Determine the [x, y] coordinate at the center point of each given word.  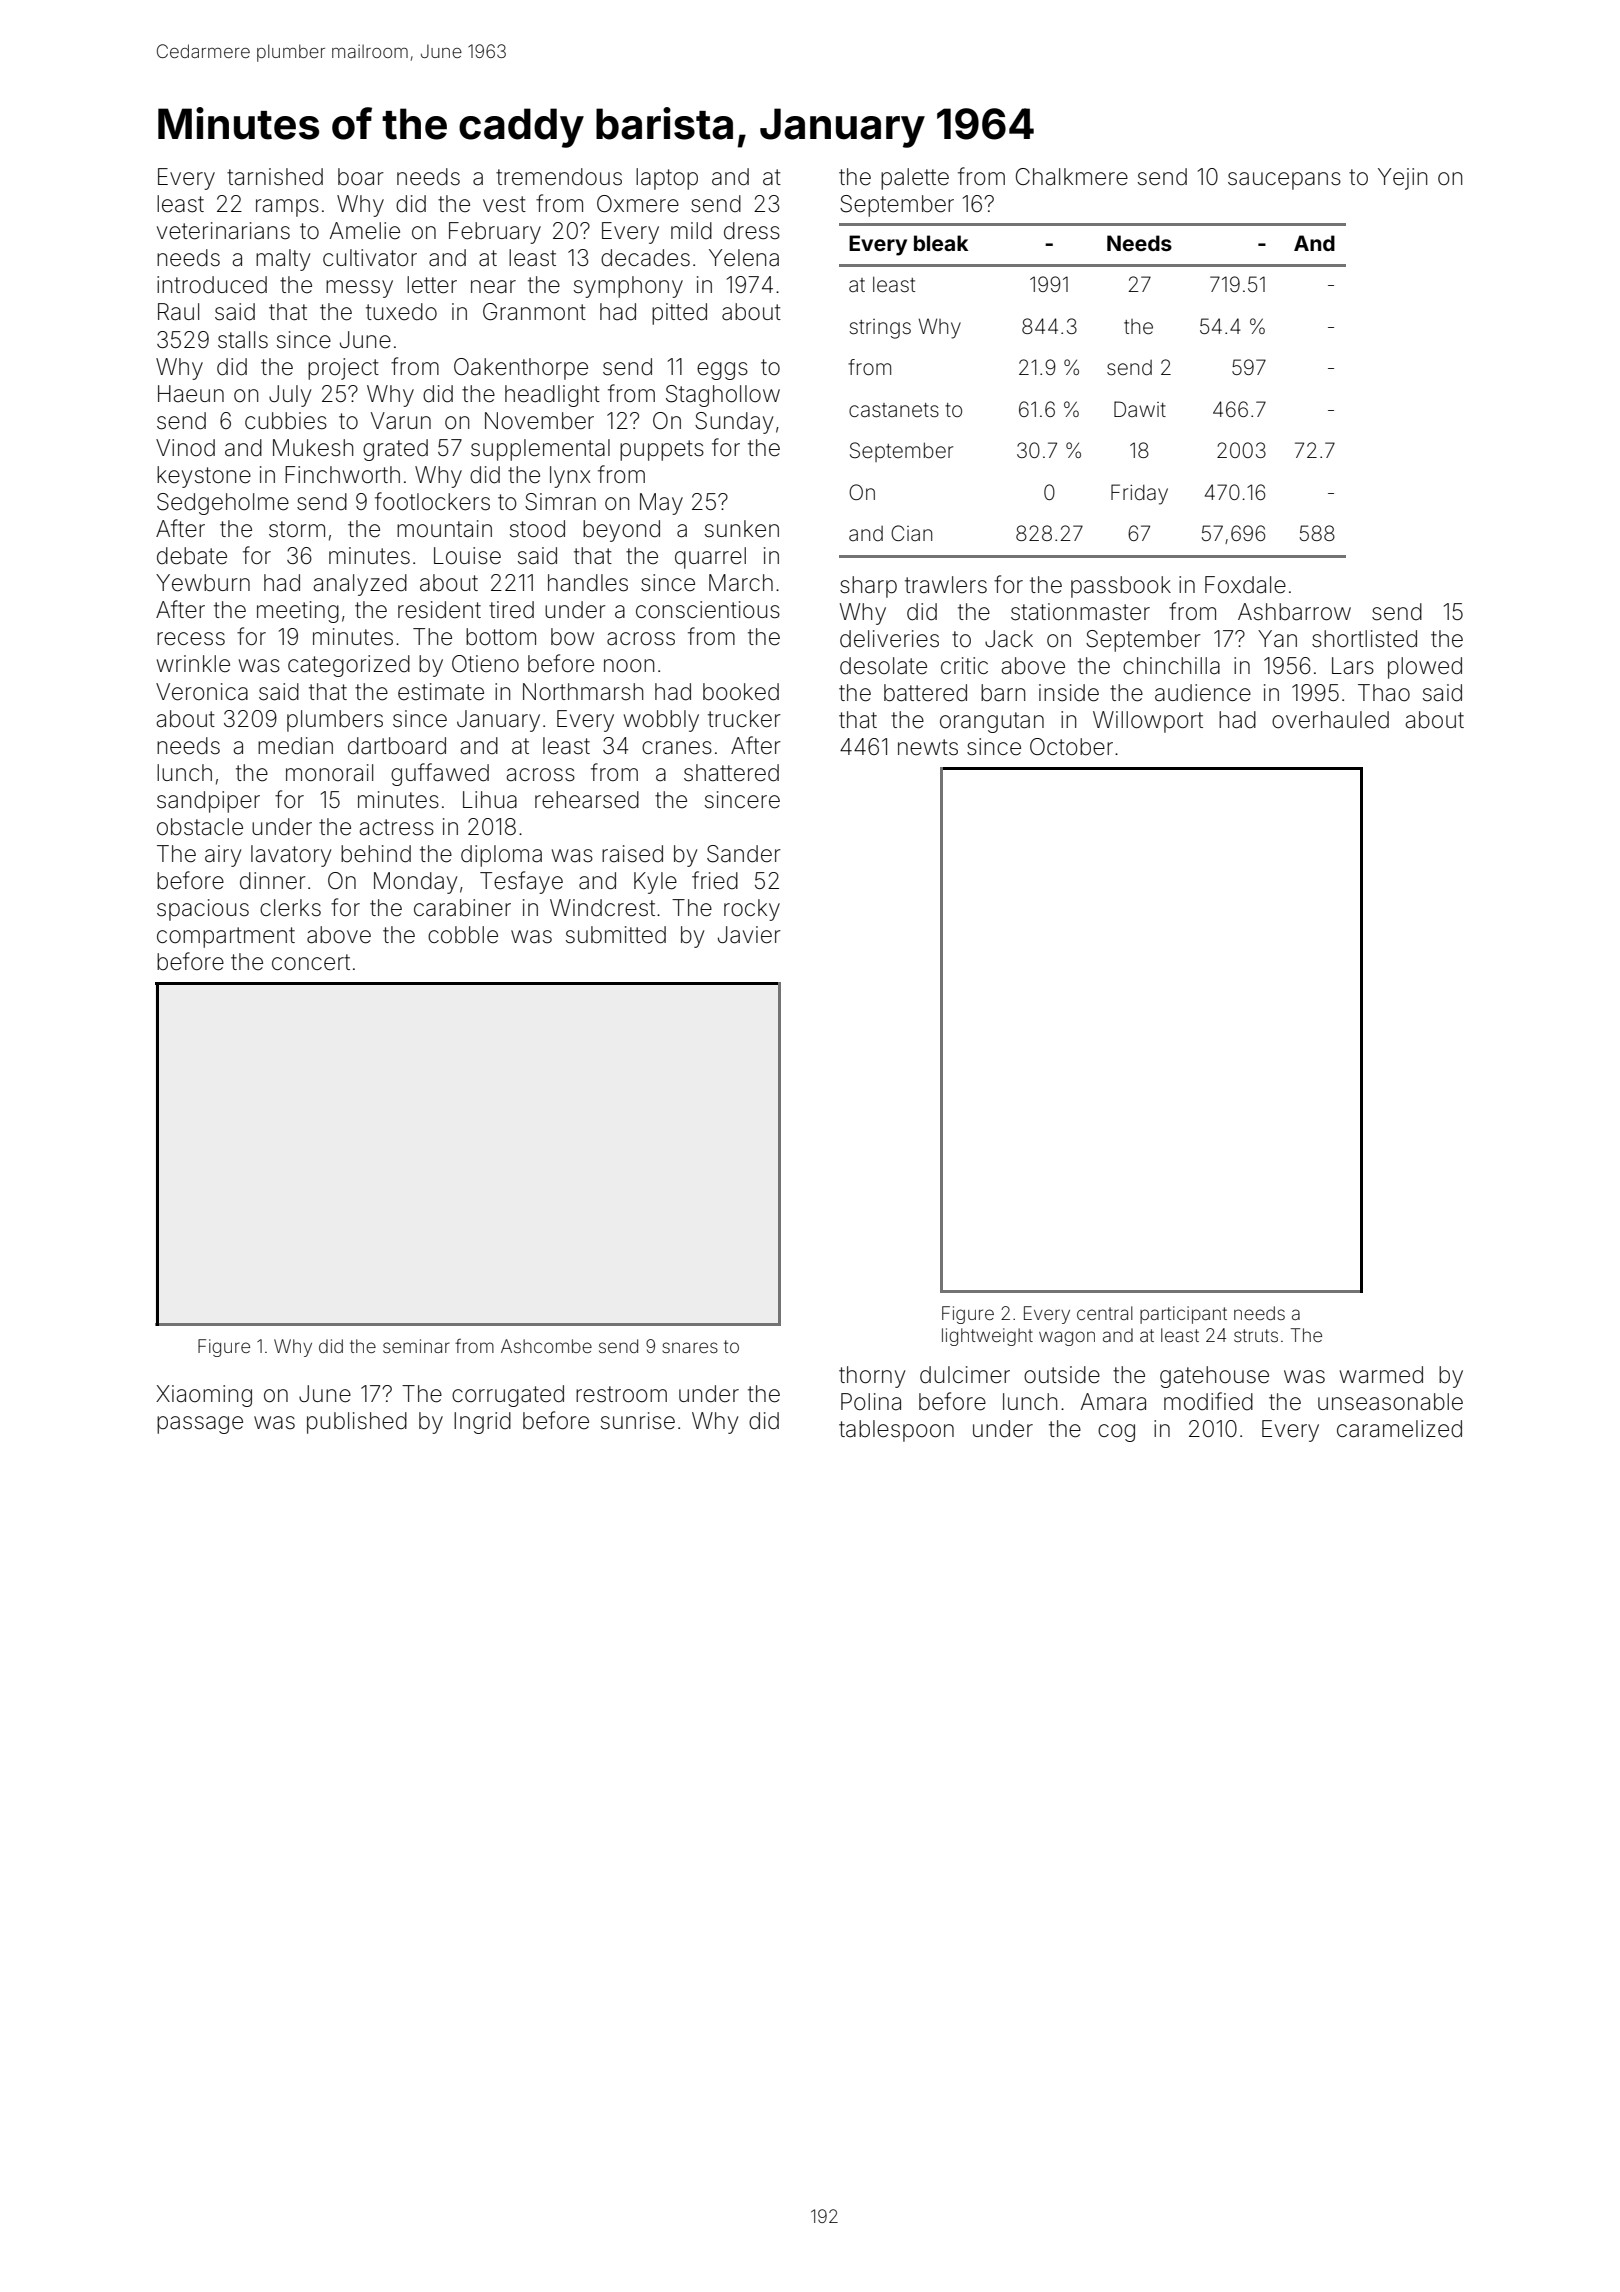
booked [741, 692]
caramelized [1399, 1429]
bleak [941, 243]
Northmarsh [583, 692]
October [1071, 747]
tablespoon [896, 1431]
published [357, 1423]
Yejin [1402, 179]
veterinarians [223, 231]
